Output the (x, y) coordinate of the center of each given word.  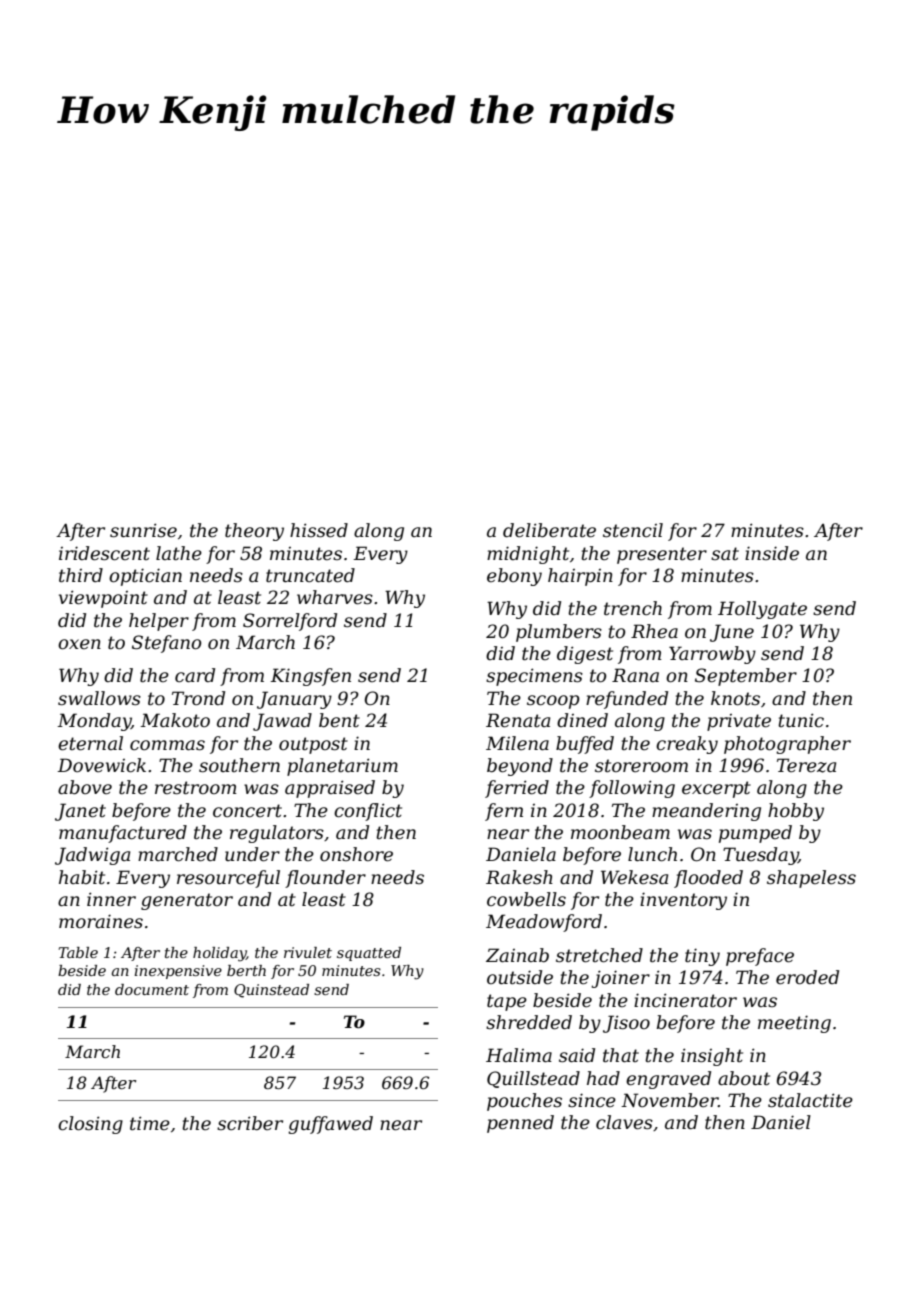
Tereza (806, 765)
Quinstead (271, 991)
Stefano (166, 644)
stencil (633, 530)
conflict (368, 812)
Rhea (654, 631)
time (150, 1123)
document (152, 989)
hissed (319, 530)
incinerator (685, 1000)
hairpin (580, 577)
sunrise (143, 530)
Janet (80, 812)
